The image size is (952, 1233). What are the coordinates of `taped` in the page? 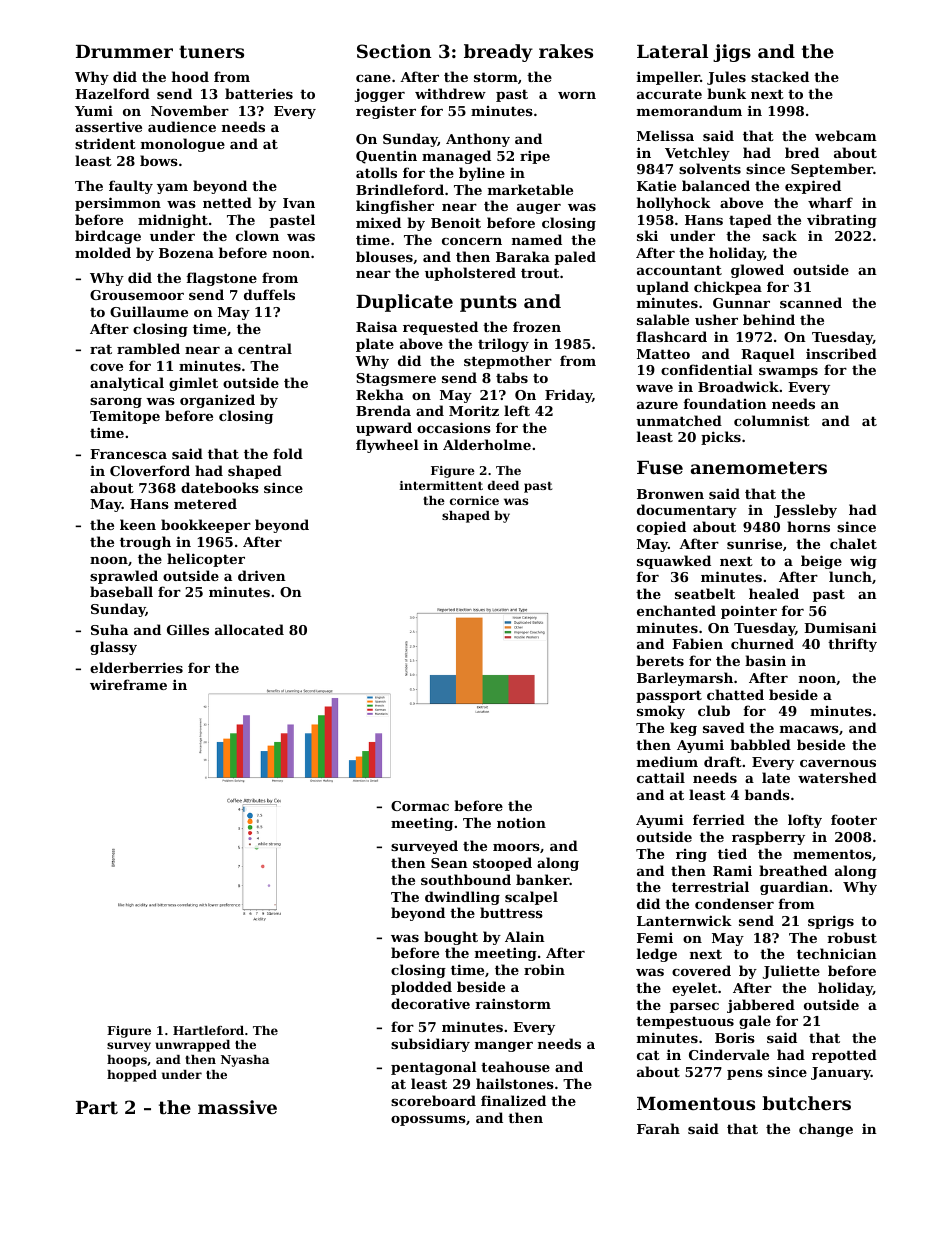 It's located at (750, 221).
